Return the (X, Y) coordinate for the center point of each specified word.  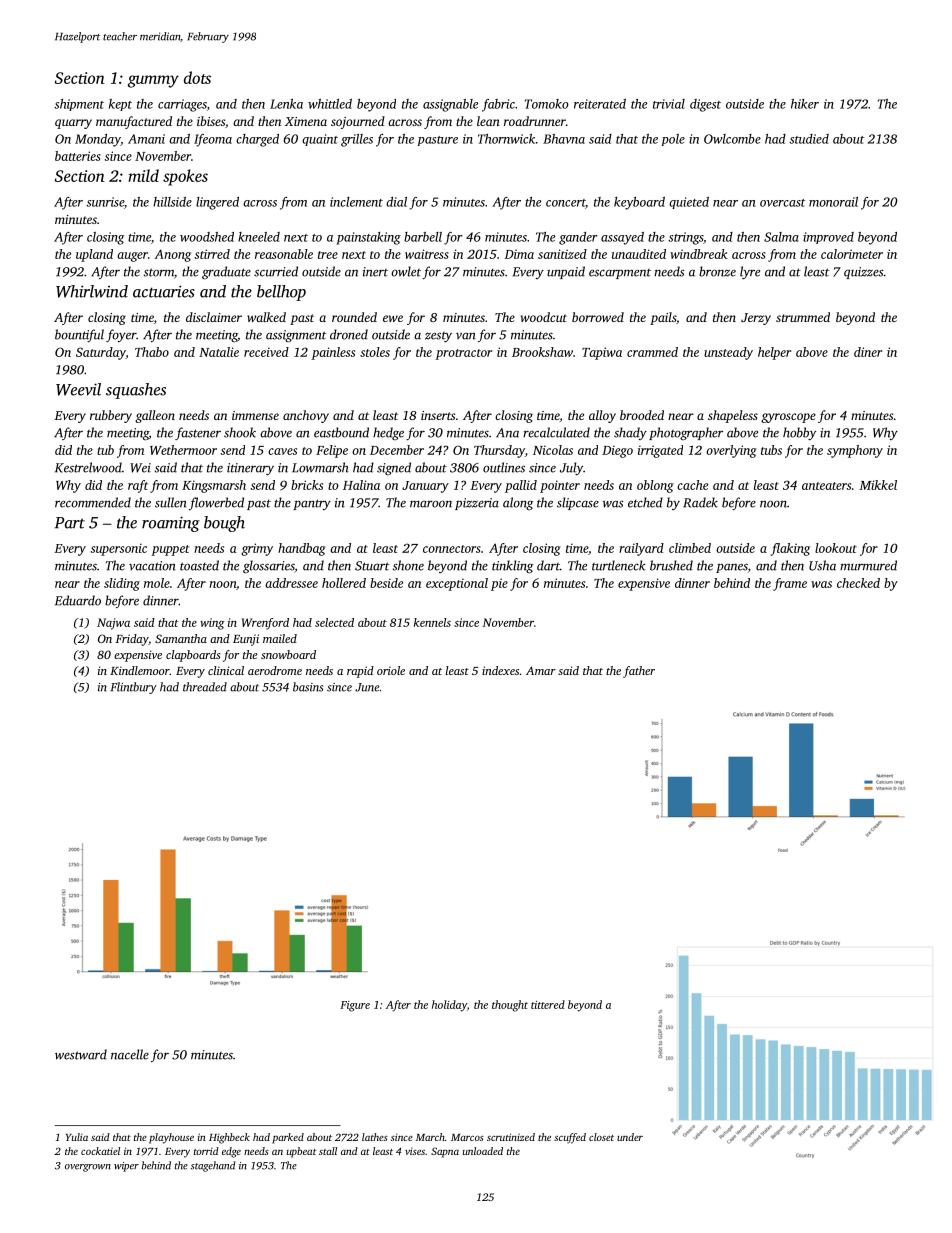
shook (240, 432)
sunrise (105, 202)
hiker (805, 104)
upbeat (301, 1152)
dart (548, 565)
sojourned (358, 122)
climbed (690, 548)
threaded (205, 687)
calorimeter (852, 254)
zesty (438, 337)
